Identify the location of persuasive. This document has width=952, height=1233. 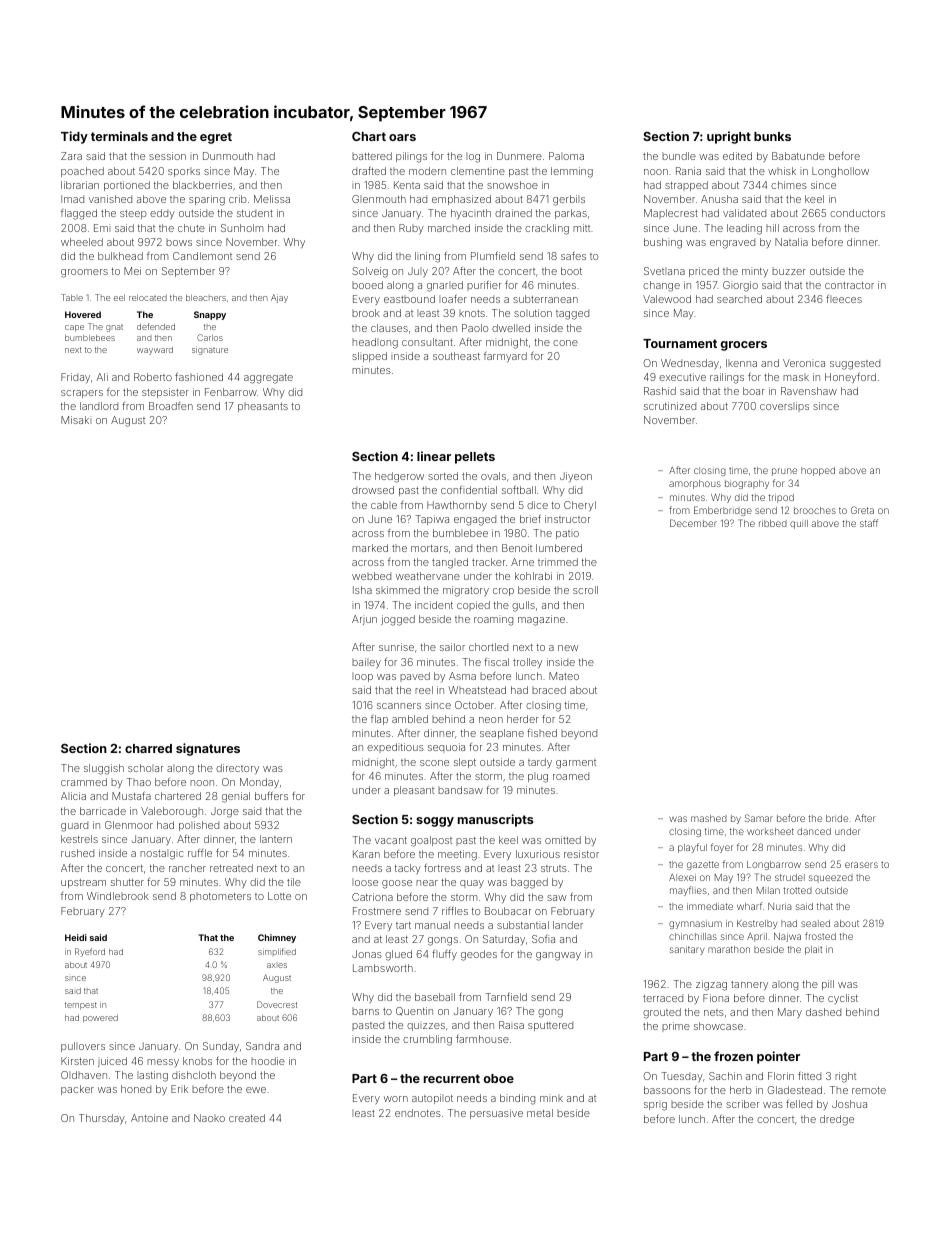
(496, 1114).
